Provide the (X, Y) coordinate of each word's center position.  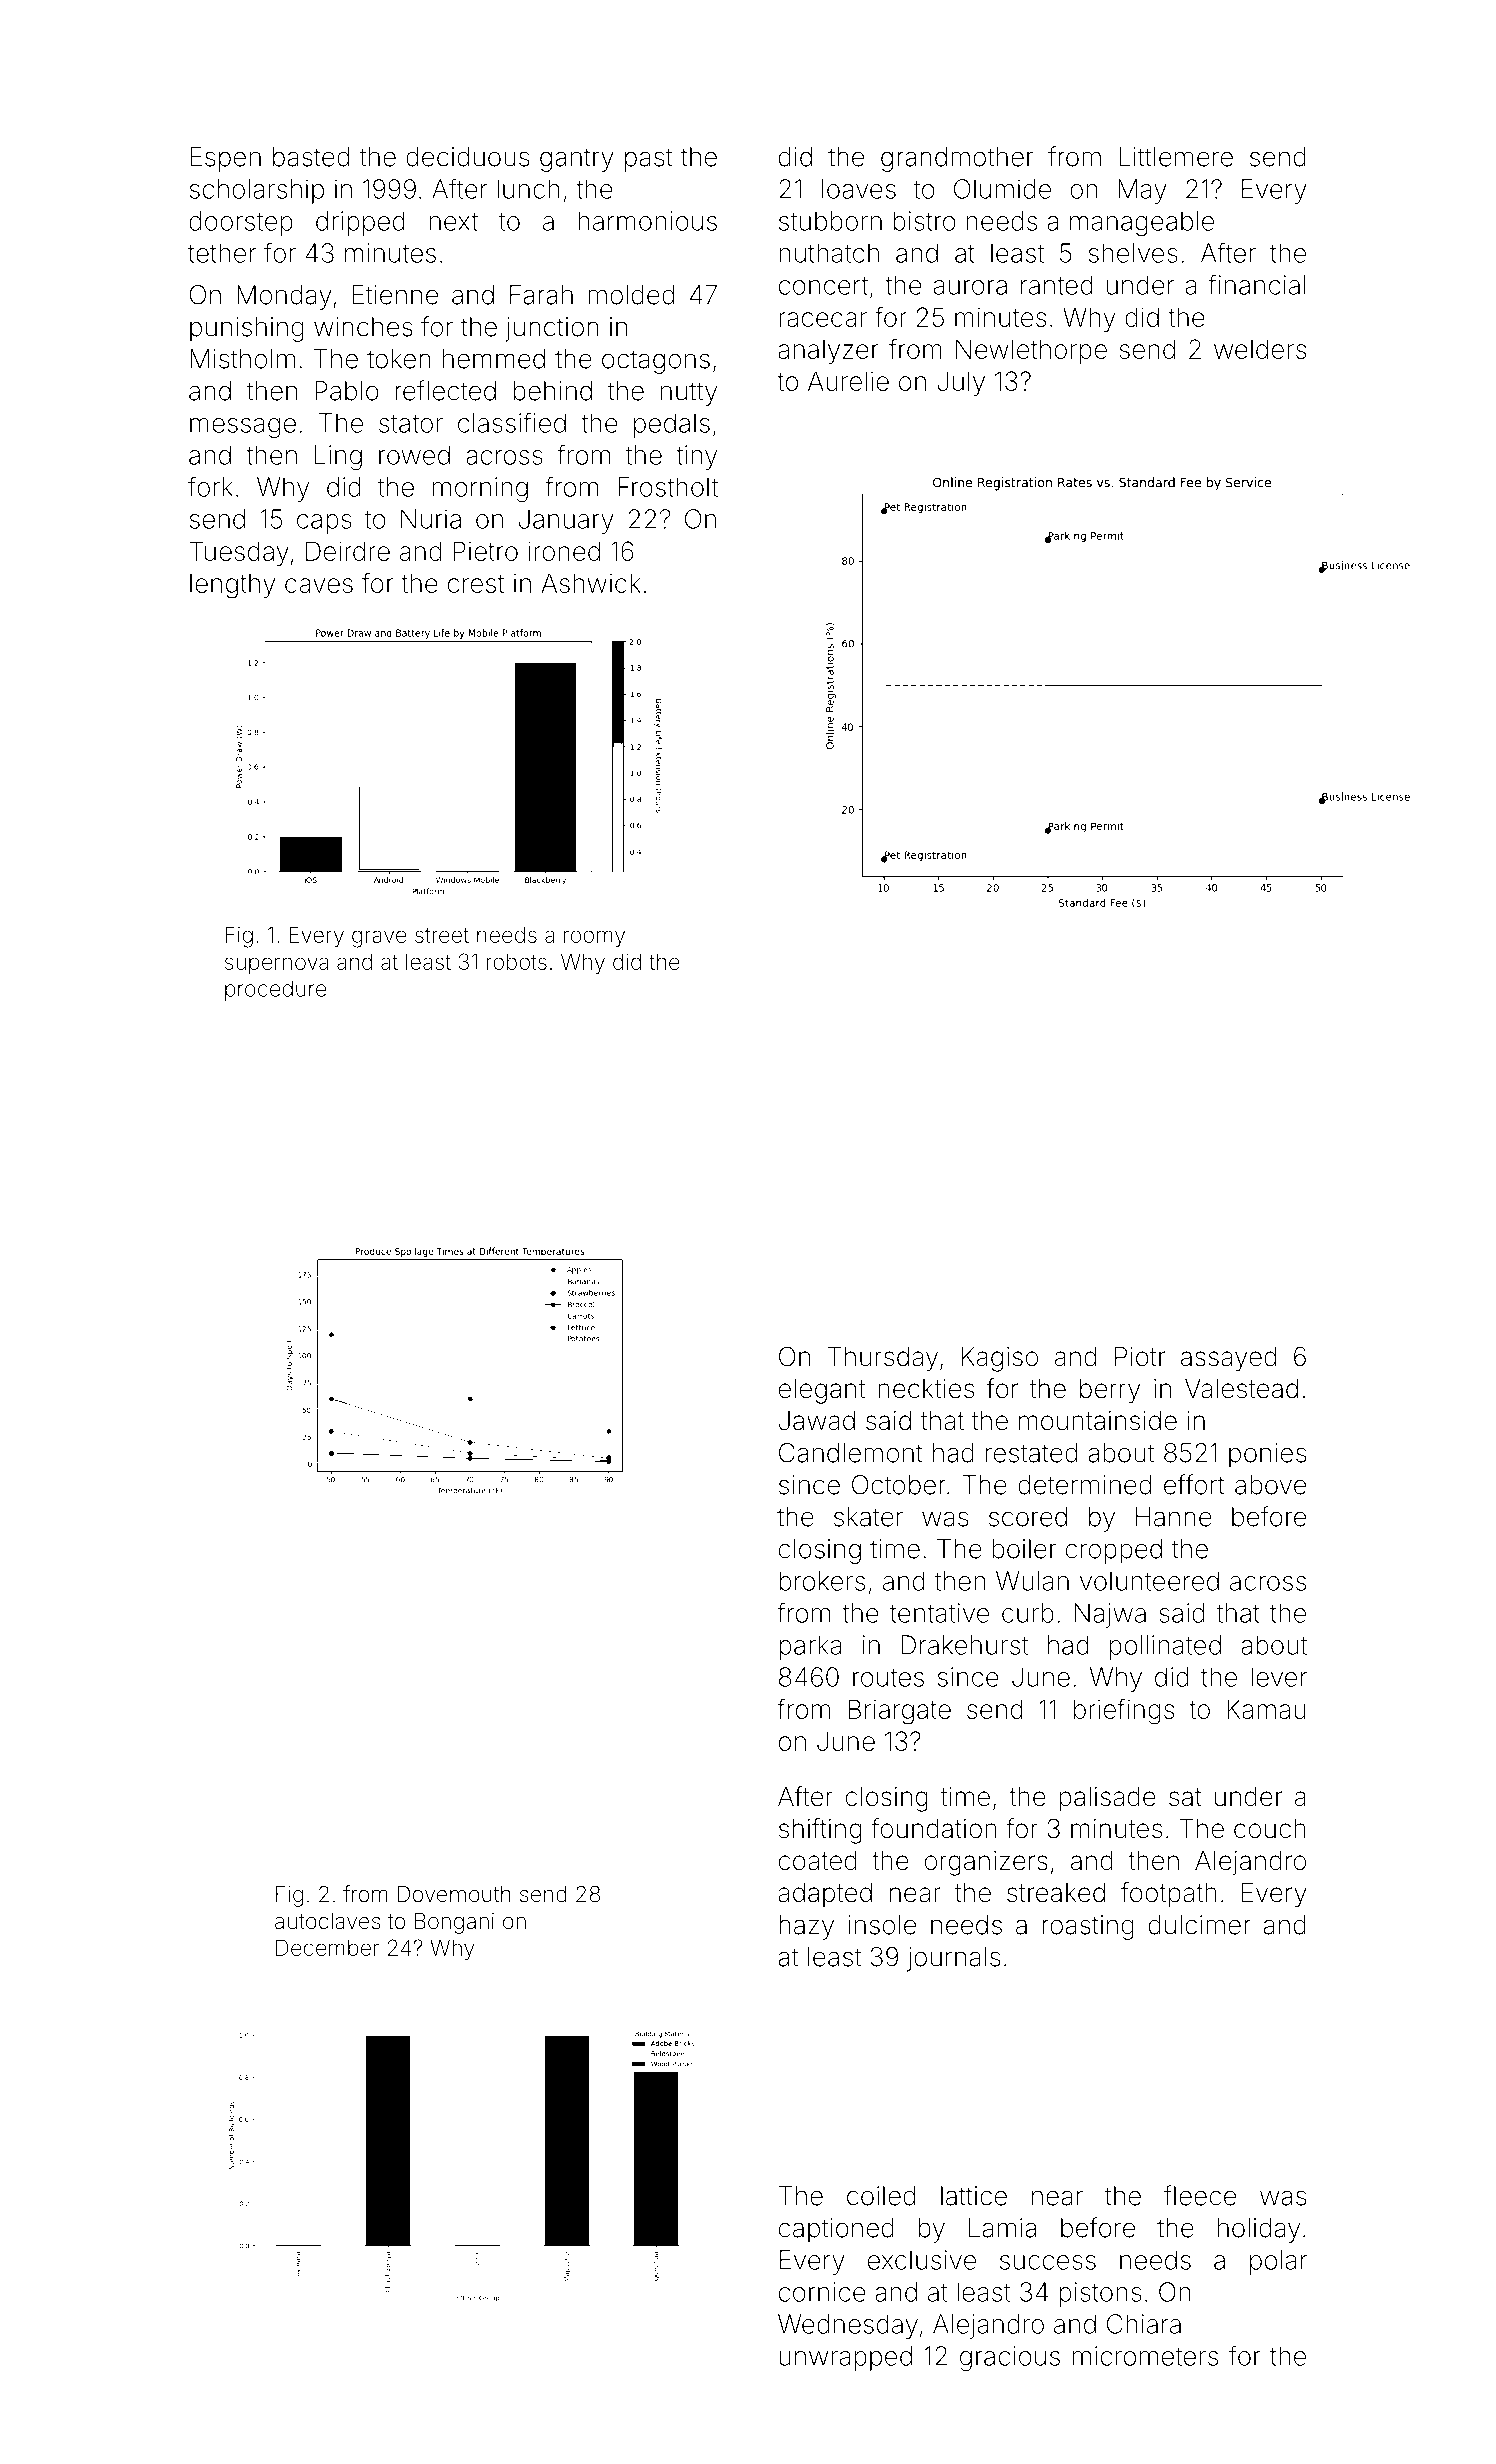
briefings (1124, 1712)
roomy (594, 939)
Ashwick (591, 583)
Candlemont (851, 1453)
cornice (822, 2292)
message (243, 428)
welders (1260, 349)
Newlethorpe (1031, 351)
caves (319, 585)
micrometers (1145, 2356)
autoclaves (328, 1921)
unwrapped (845, 2358)
